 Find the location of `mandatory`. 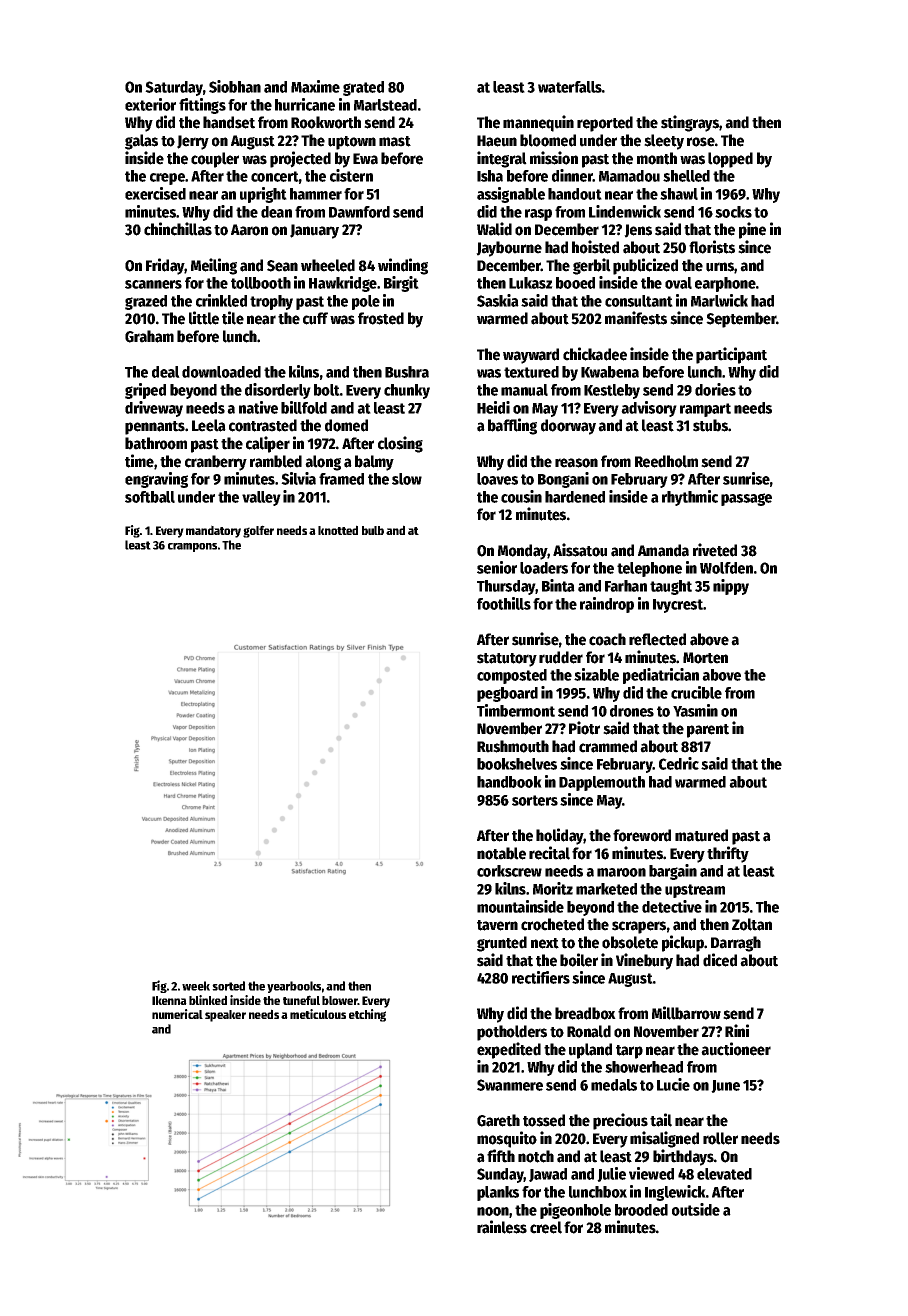

mandatory is located at coordinates (213, 531).
